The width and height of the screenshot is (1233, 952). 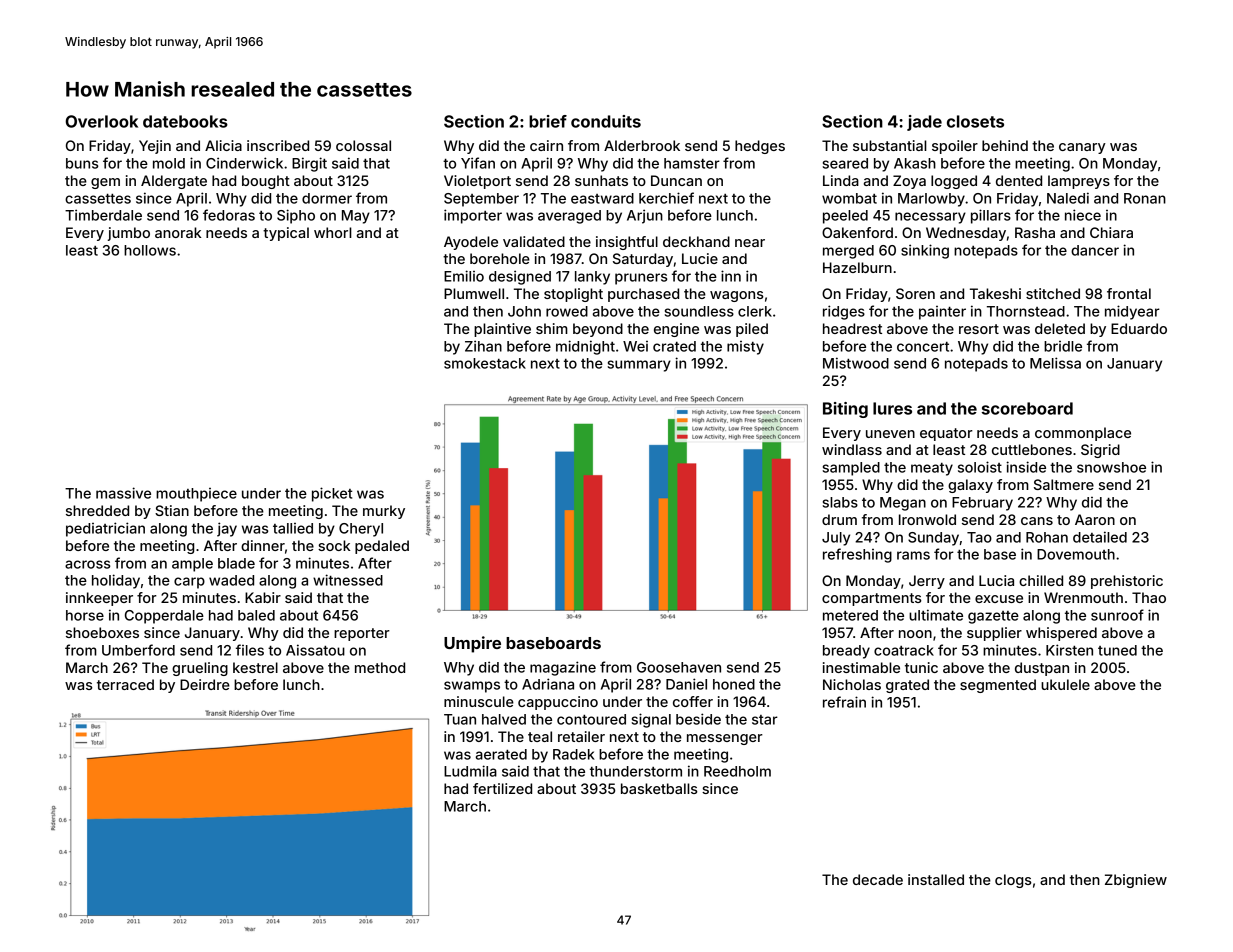 I want to click on jade, so click(x=924, y=123).
